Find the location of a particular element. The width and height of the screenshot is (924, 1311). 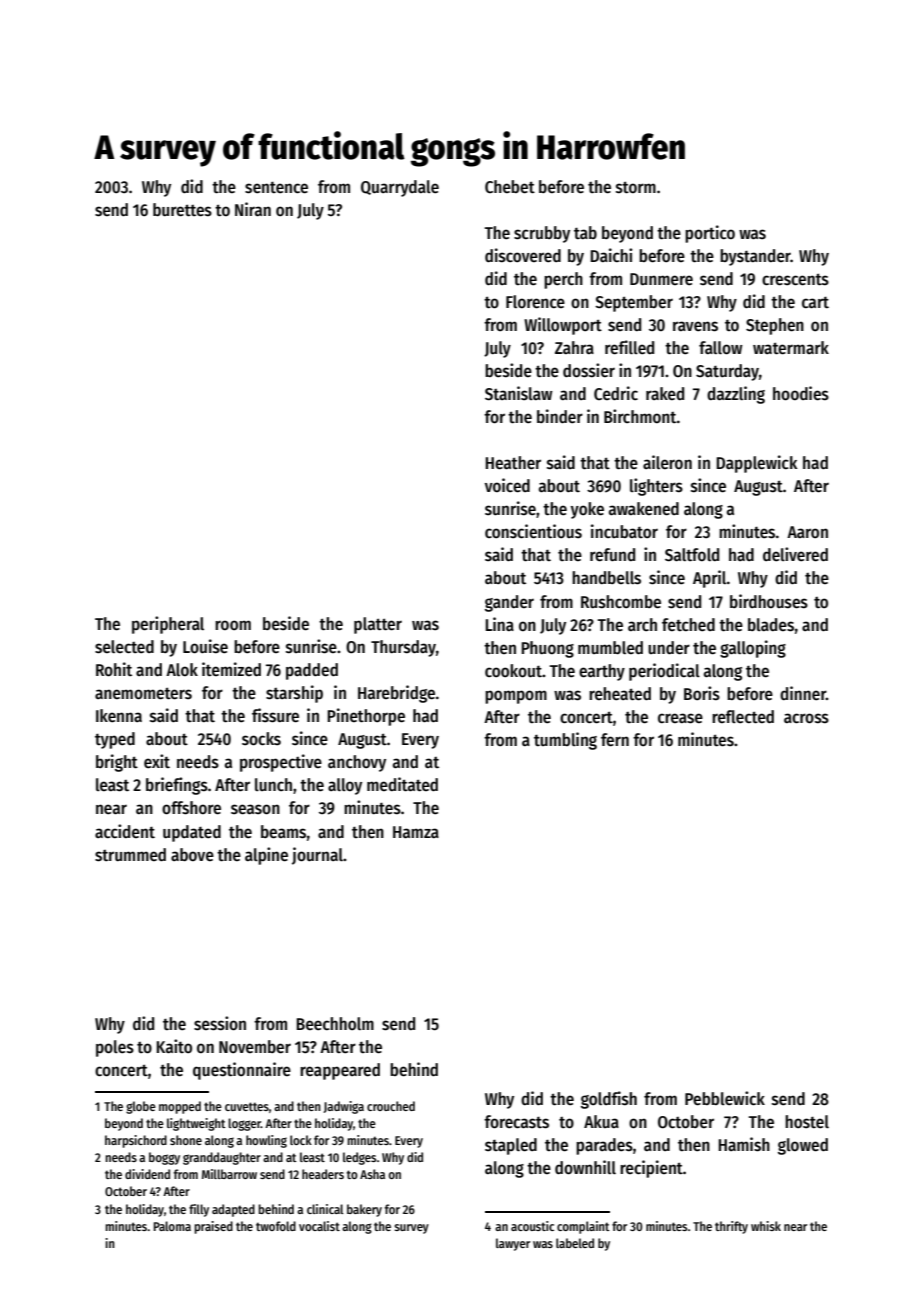

Chebet is located at coordinates (510, 187).
